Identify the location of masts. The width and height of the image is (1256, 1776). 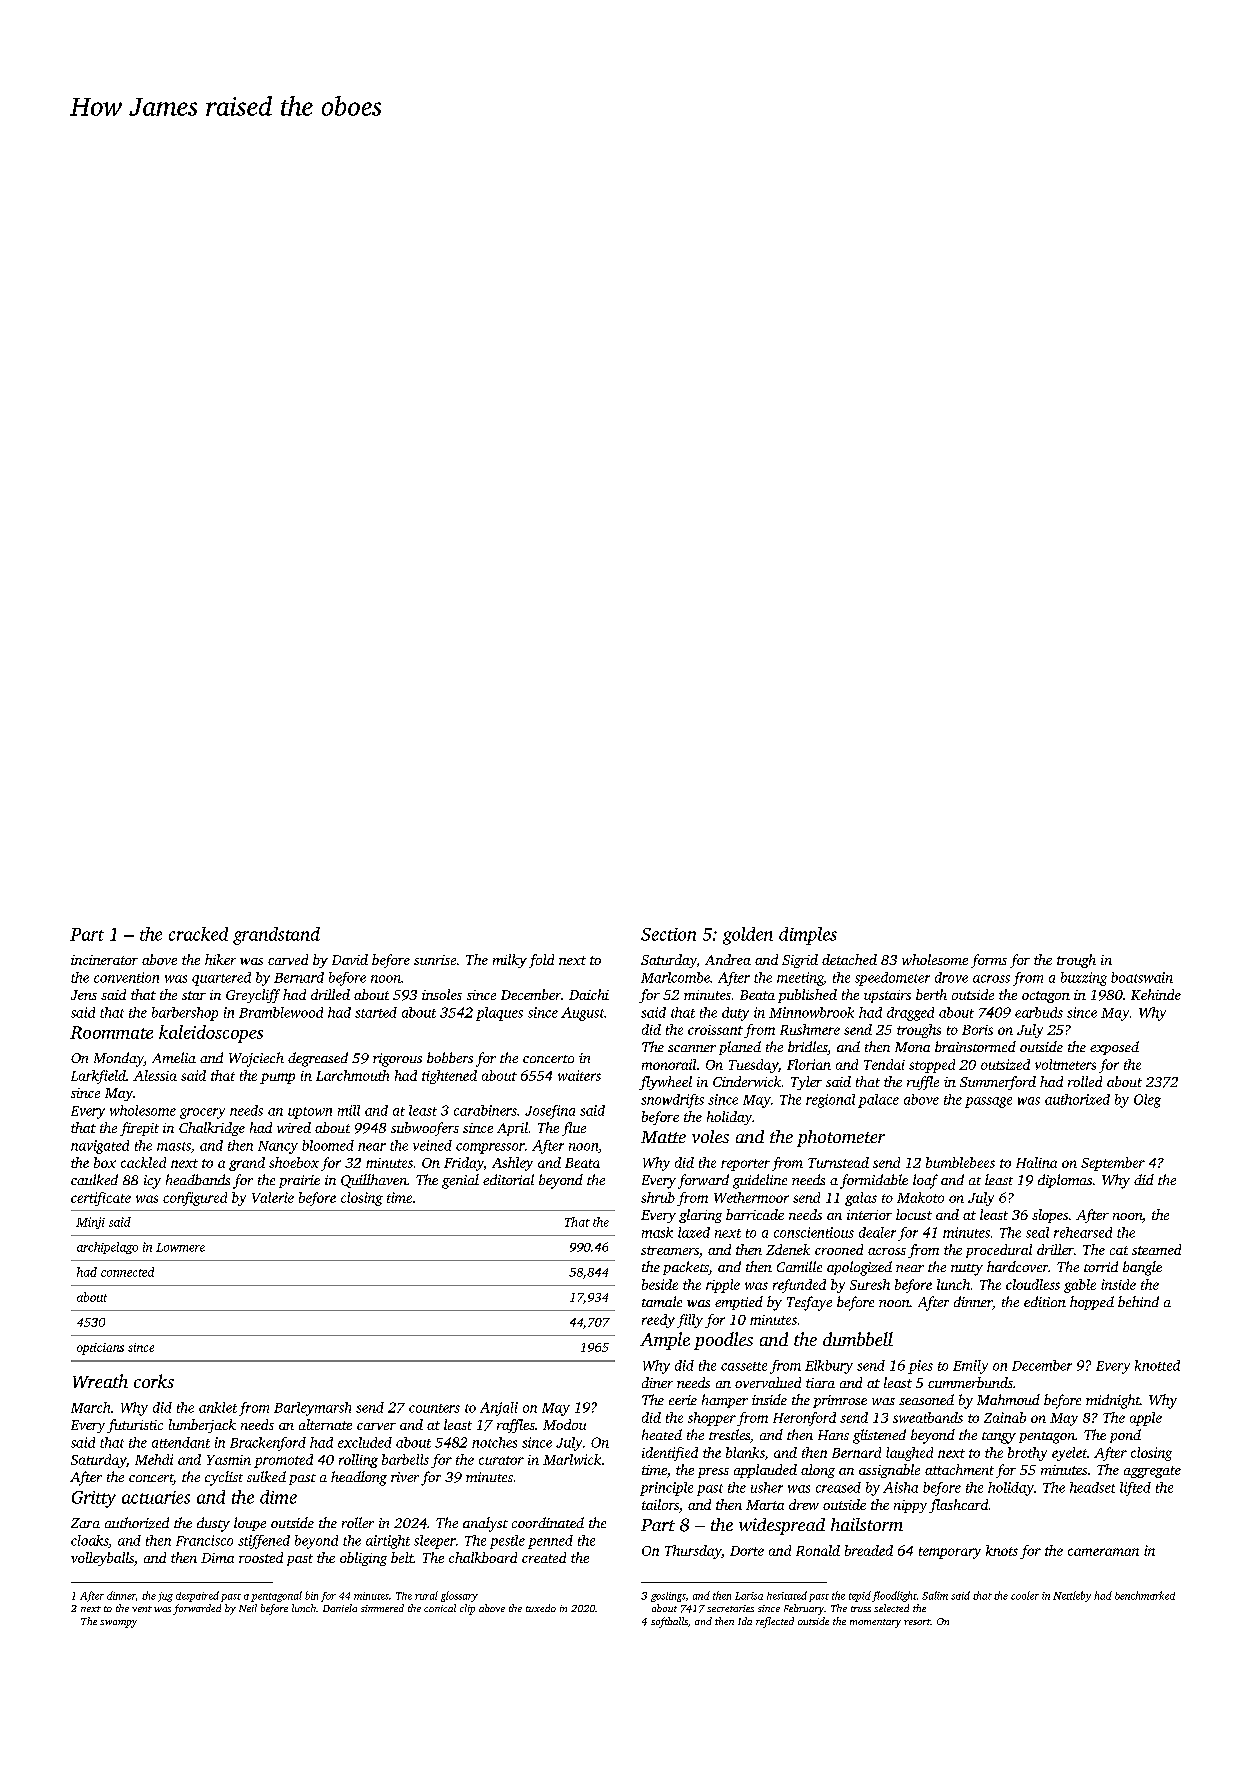
(174, 1146).
